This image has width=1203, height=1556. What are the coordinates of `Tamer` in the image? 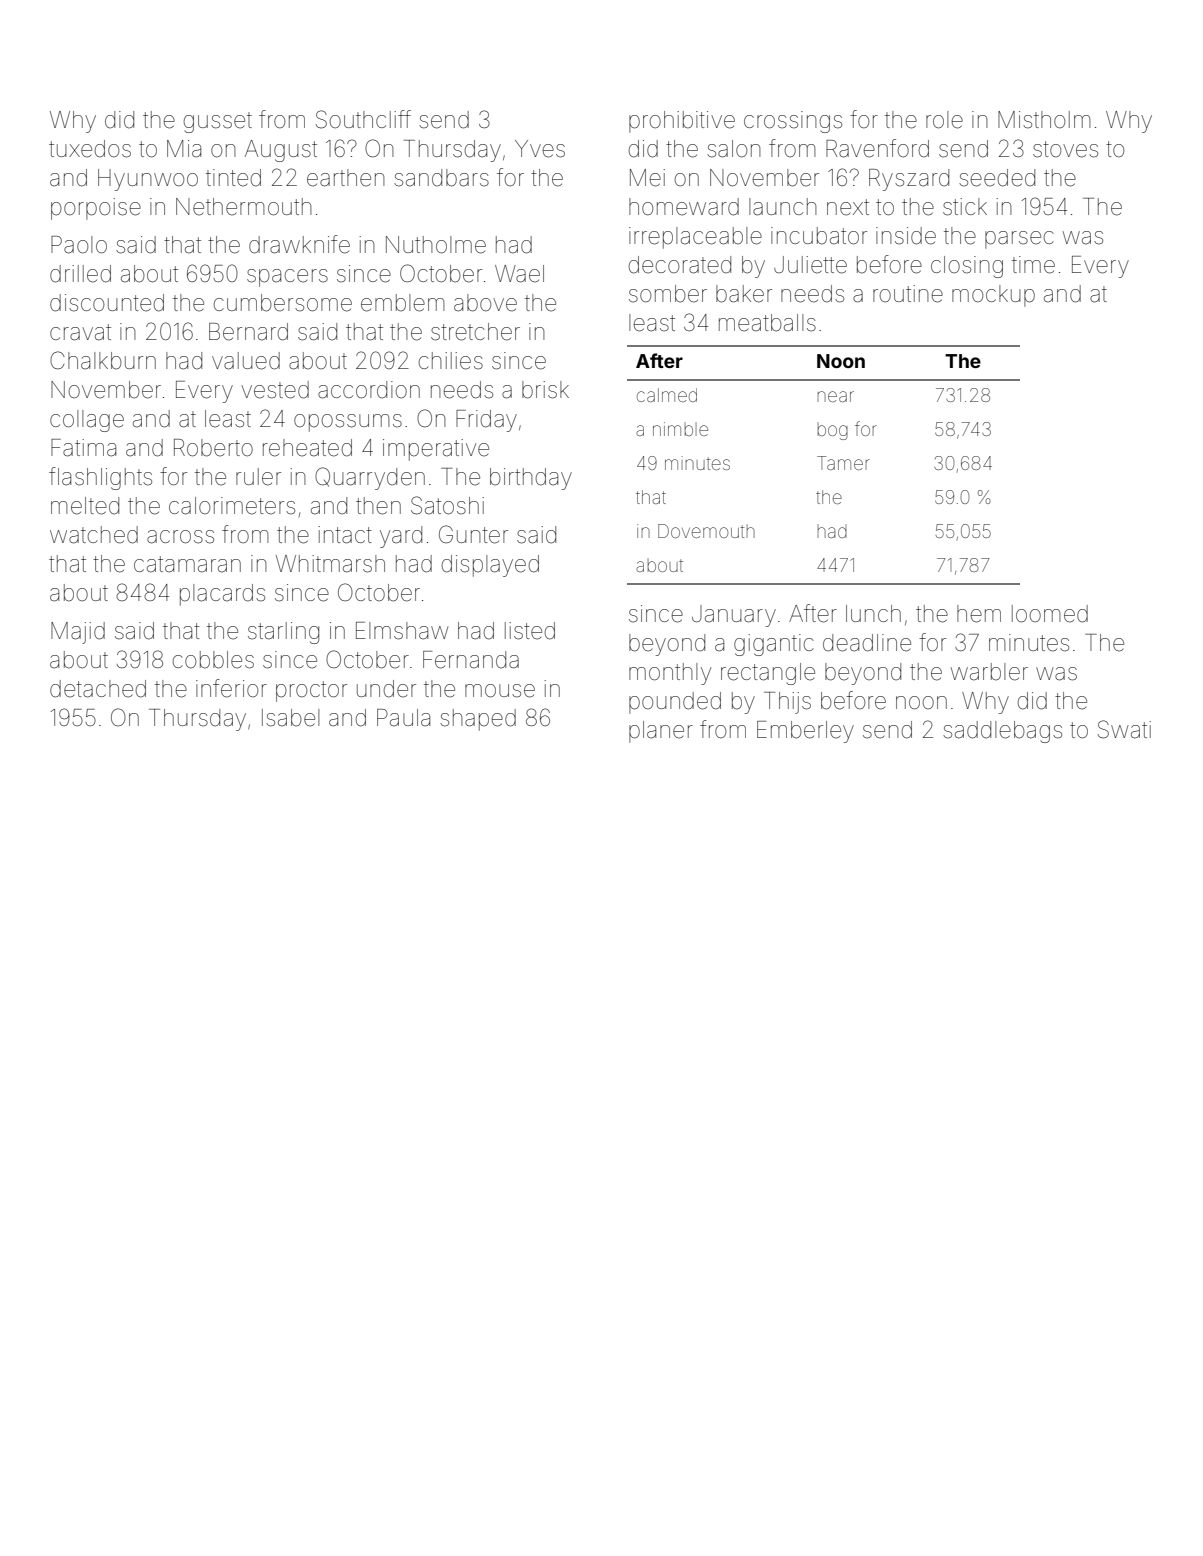 It's located at (843, 463).
